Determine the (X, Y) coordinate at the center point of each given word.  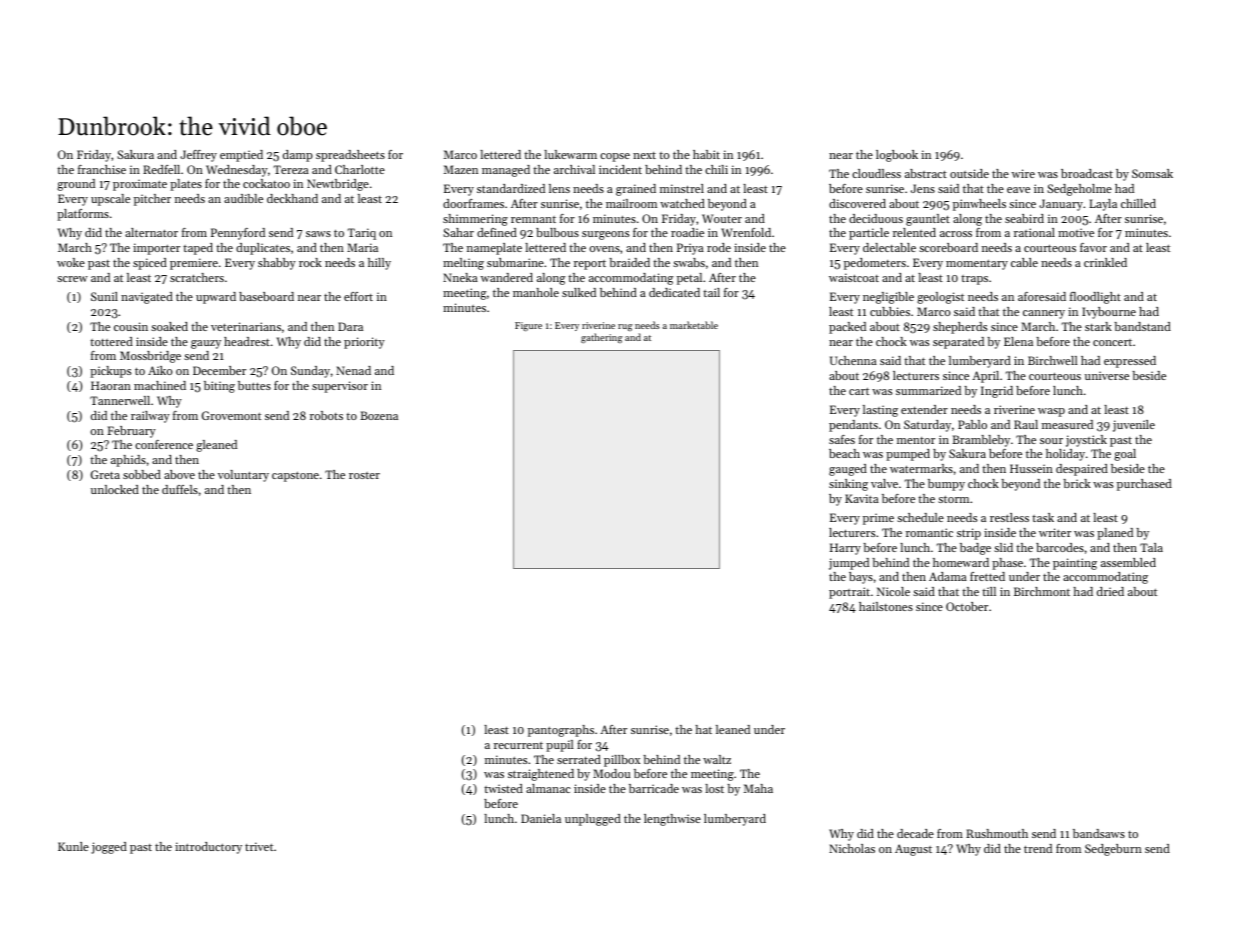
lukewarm (570, 154)
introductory (208, 848)
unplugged (593, 820)
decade (915, 833)
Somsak (1152, 173)
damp (298, 156)
